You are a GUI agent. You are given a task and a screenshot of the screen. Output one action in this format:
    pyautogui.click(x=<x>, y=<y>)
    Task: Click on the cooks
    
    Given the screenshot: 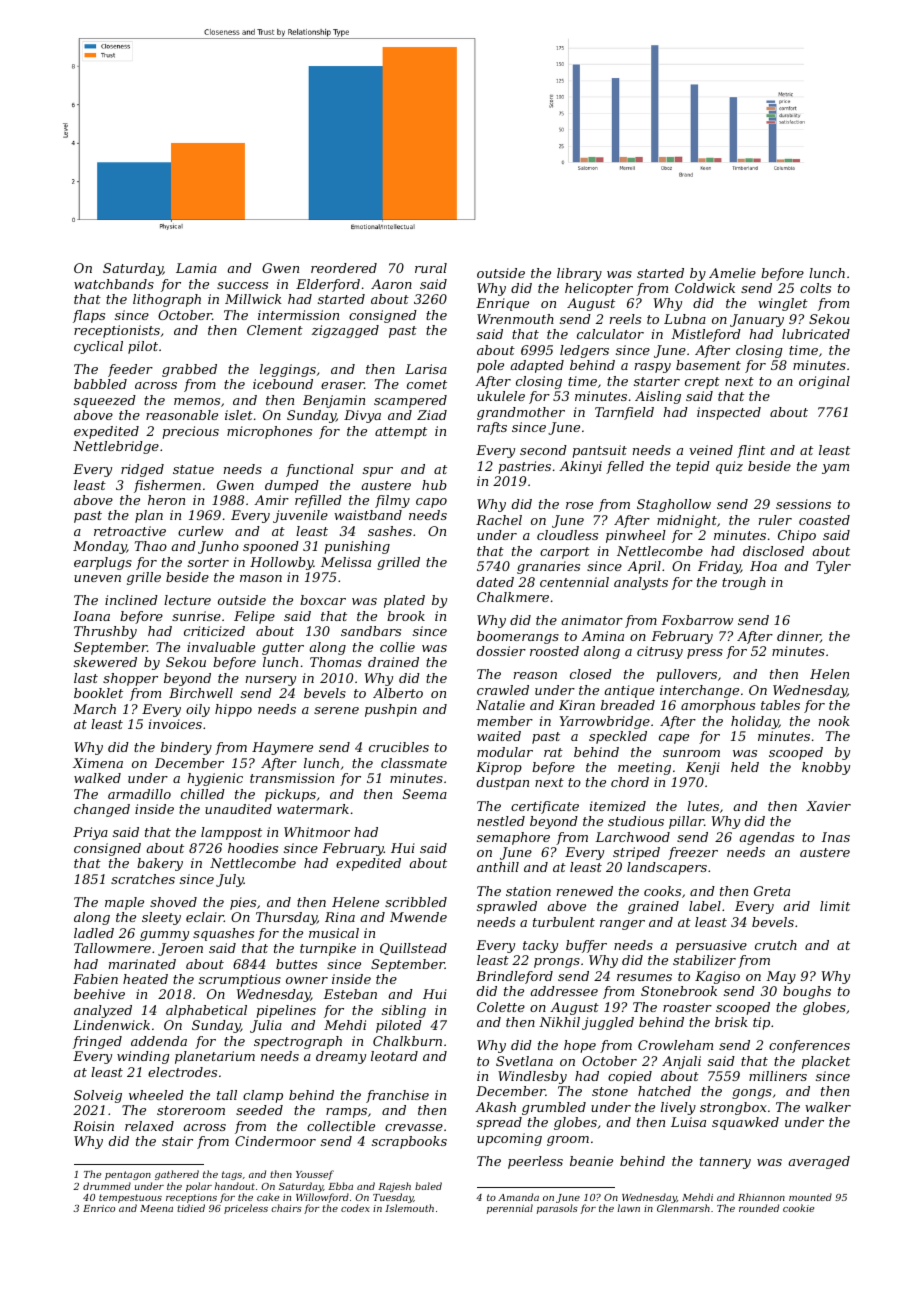 What is the action you would take?
    pyautogui.click(x=662, y=891)
